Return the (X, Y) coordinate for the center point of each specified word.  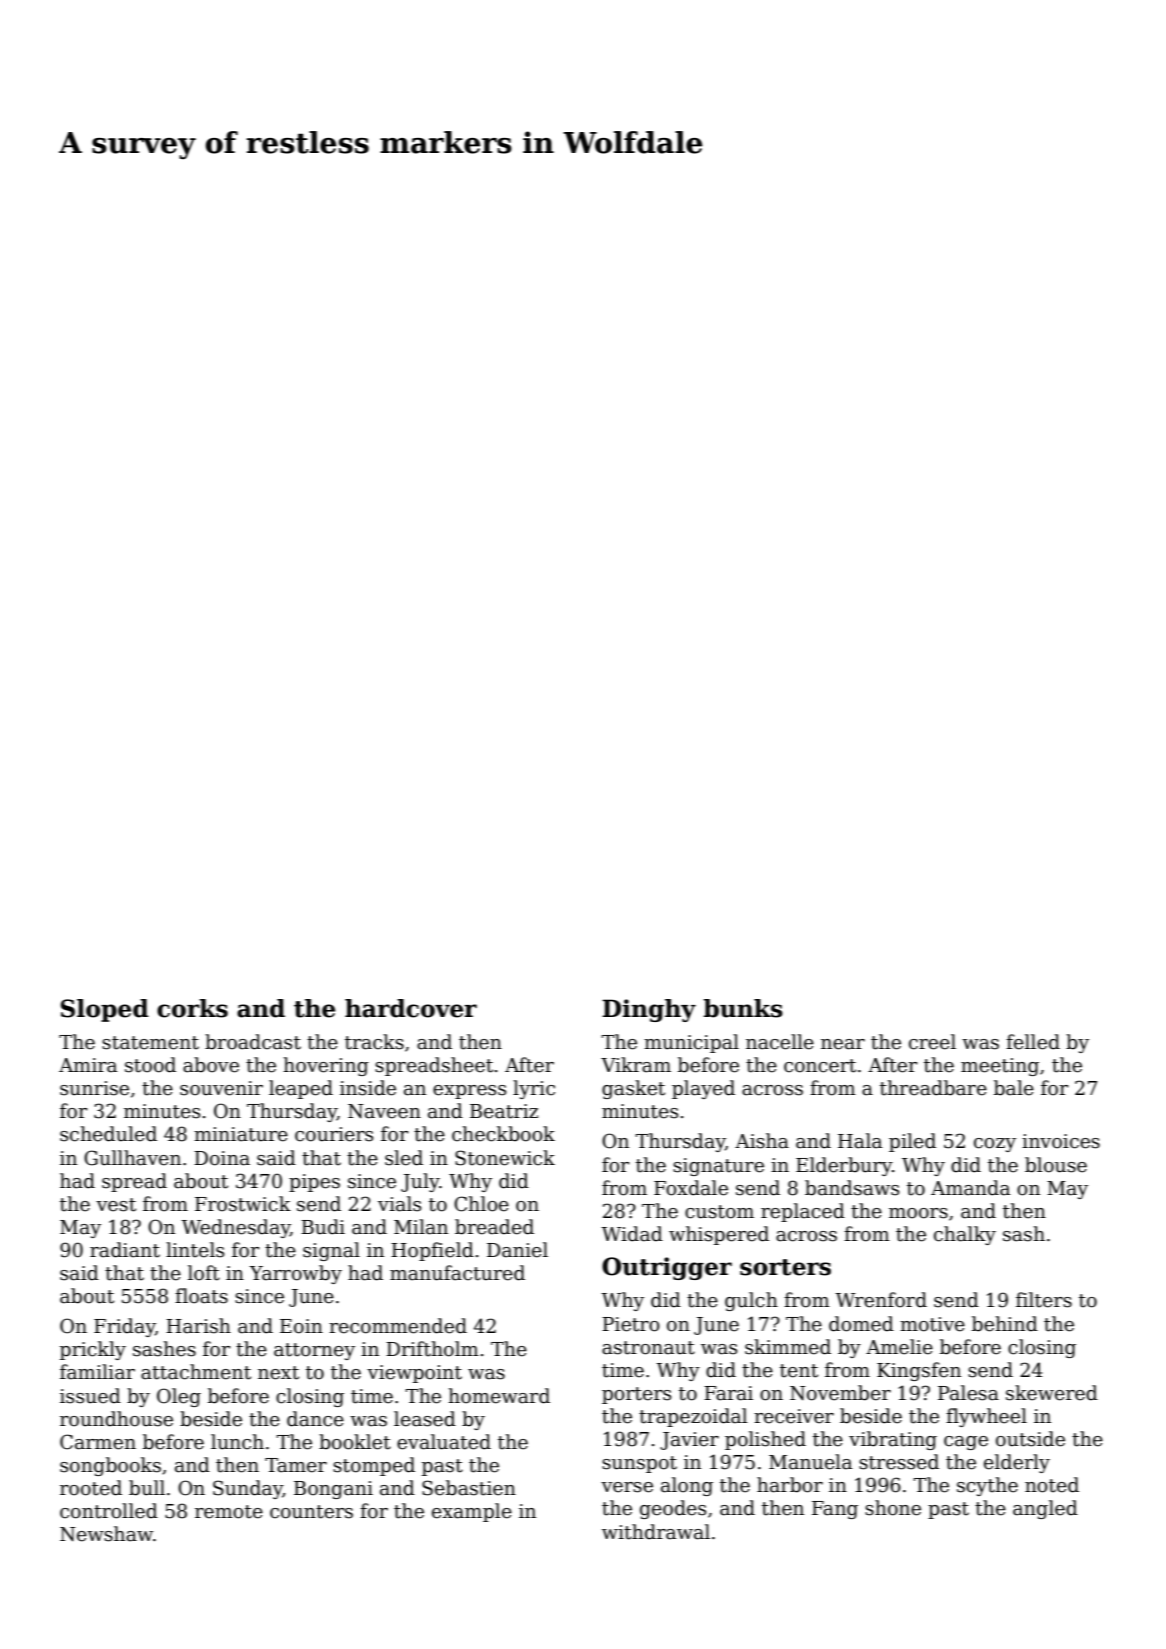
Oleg (179, 1397)
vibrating (893, 1440)
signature (718, 1167)
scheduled (108, 1134)
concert (820, 1066)
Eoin (301, 1326)
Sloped (105, 1010)
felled (1033, 1042)
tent (799, 1371)
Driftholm (432, 1349)
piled (912, 1142)
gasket (633, 1089)
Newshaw (106, 1534)
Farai (728, 1393)
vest (116, 1205)
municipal (691, 1043)
